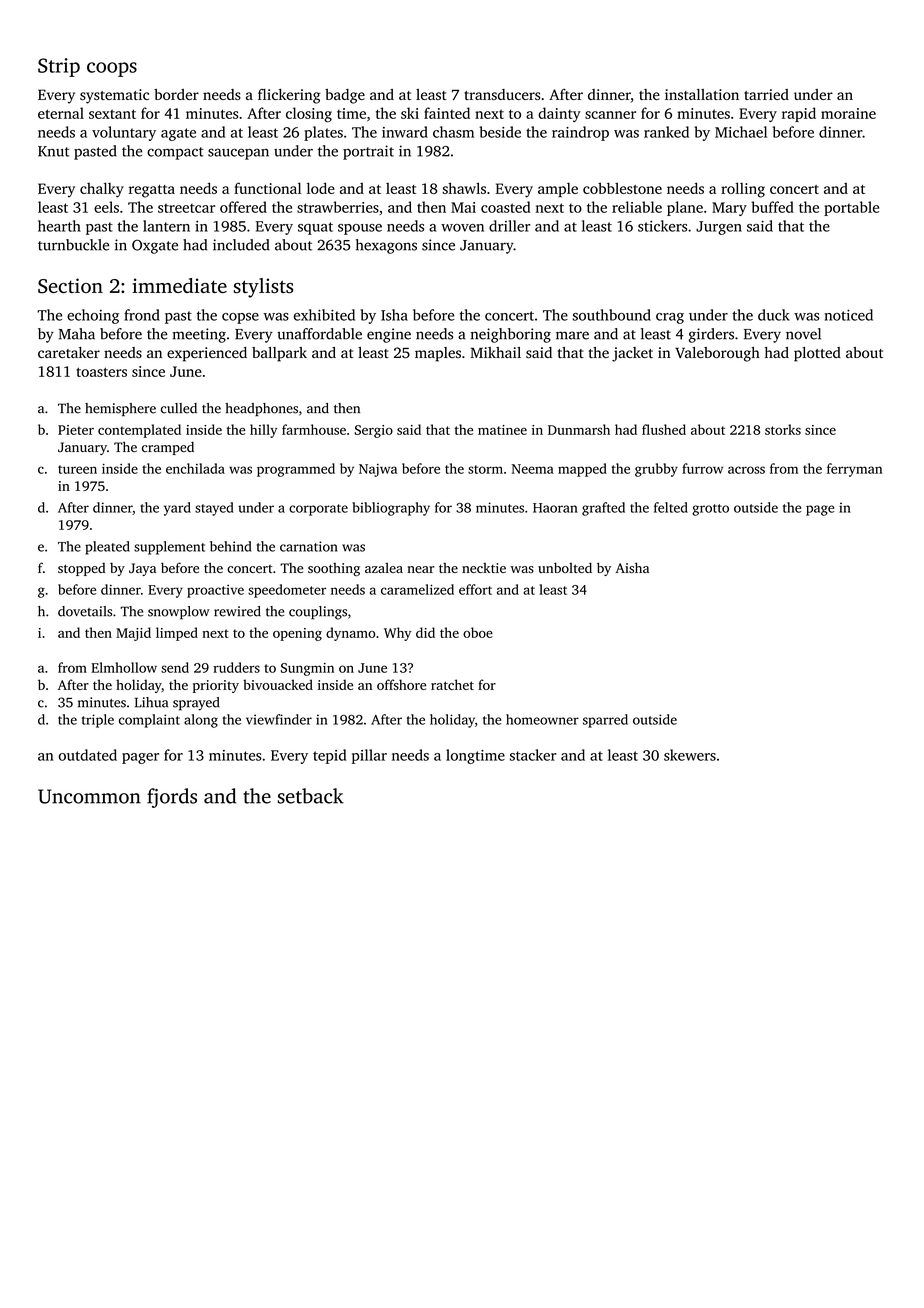  I want to click on installation, so click(702, 94).
